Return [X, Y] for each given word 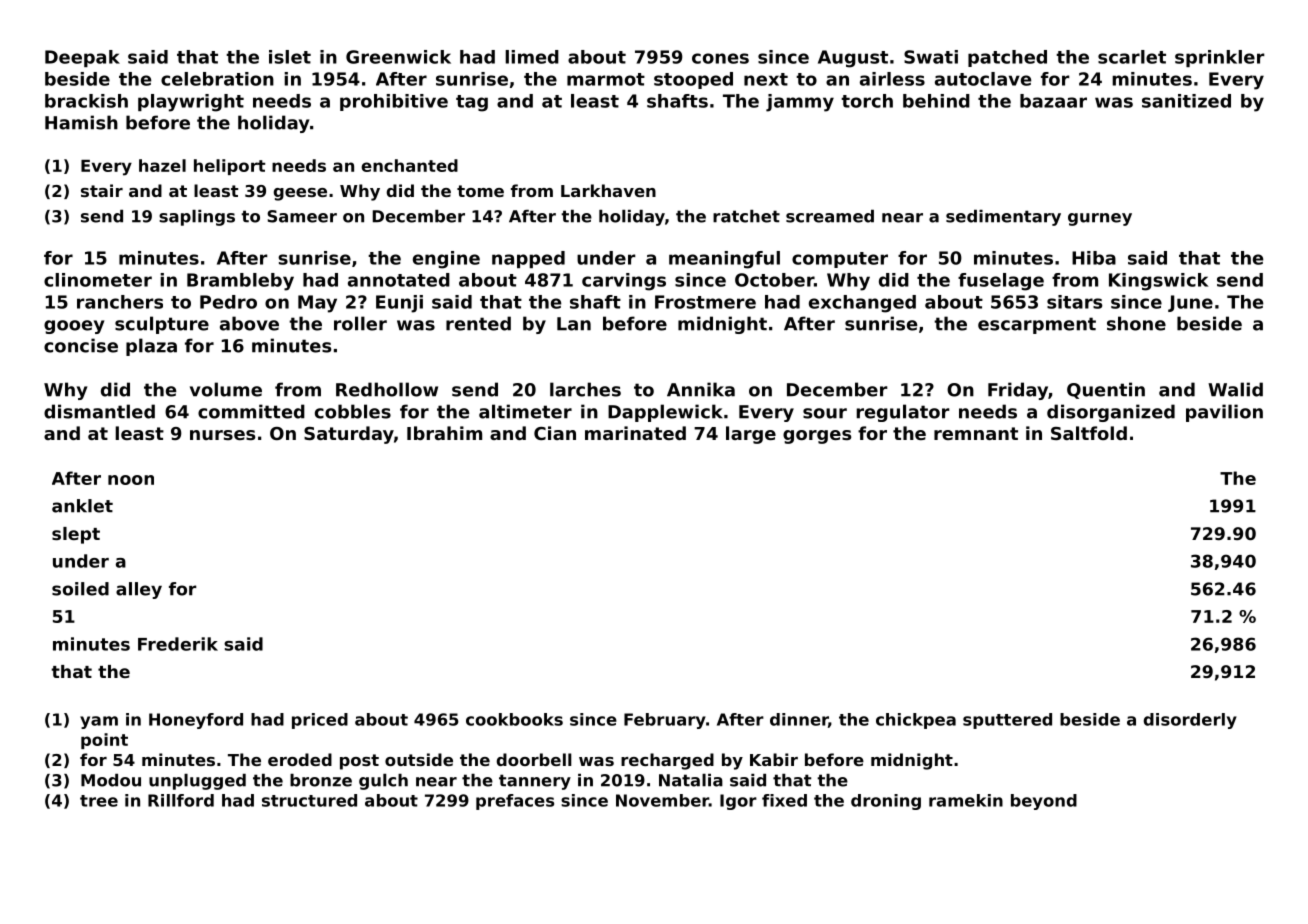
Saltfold [1089, 433]
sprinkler [1220, 58]
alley [139, 590]
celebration [217, 79]
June [1190, 303]
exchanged [862, 304]
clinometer [98, 280]
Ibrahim [444, 433]
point [104, 741]
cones [720, 58]
